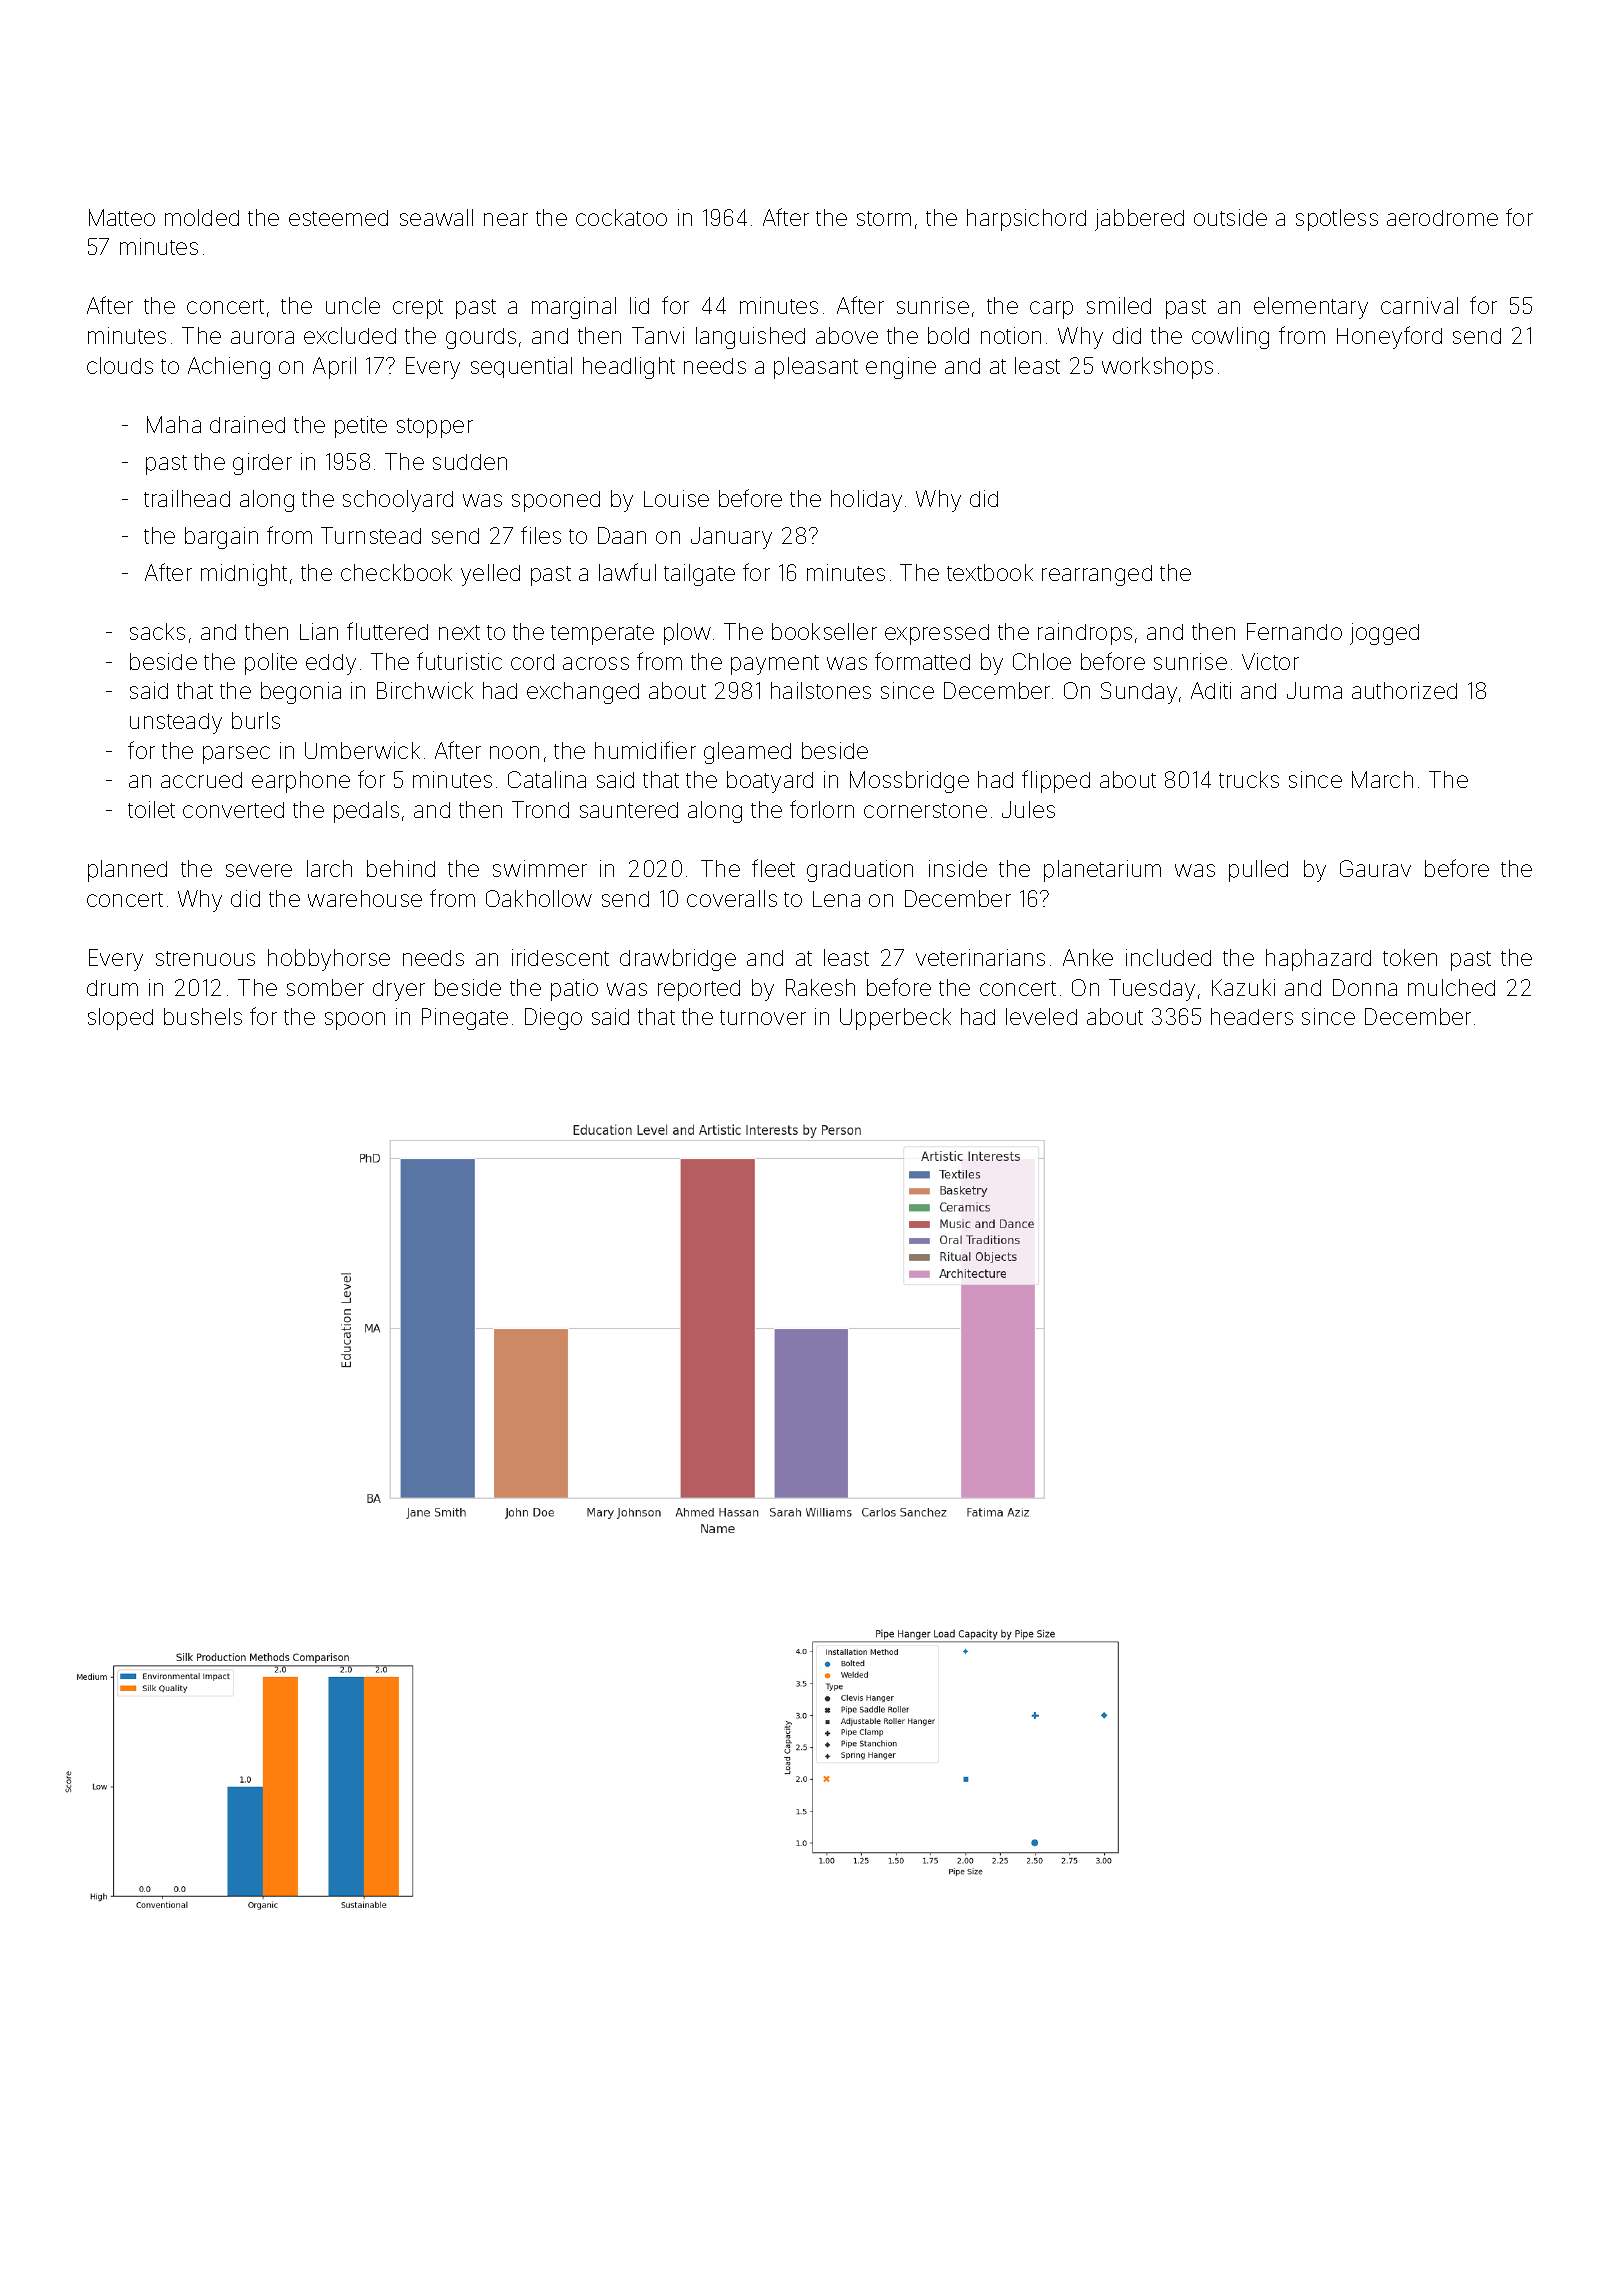  What do you see at coordinates (621, 217) in the image?
I see `cockatoo` at bounding box center [621, 217].
